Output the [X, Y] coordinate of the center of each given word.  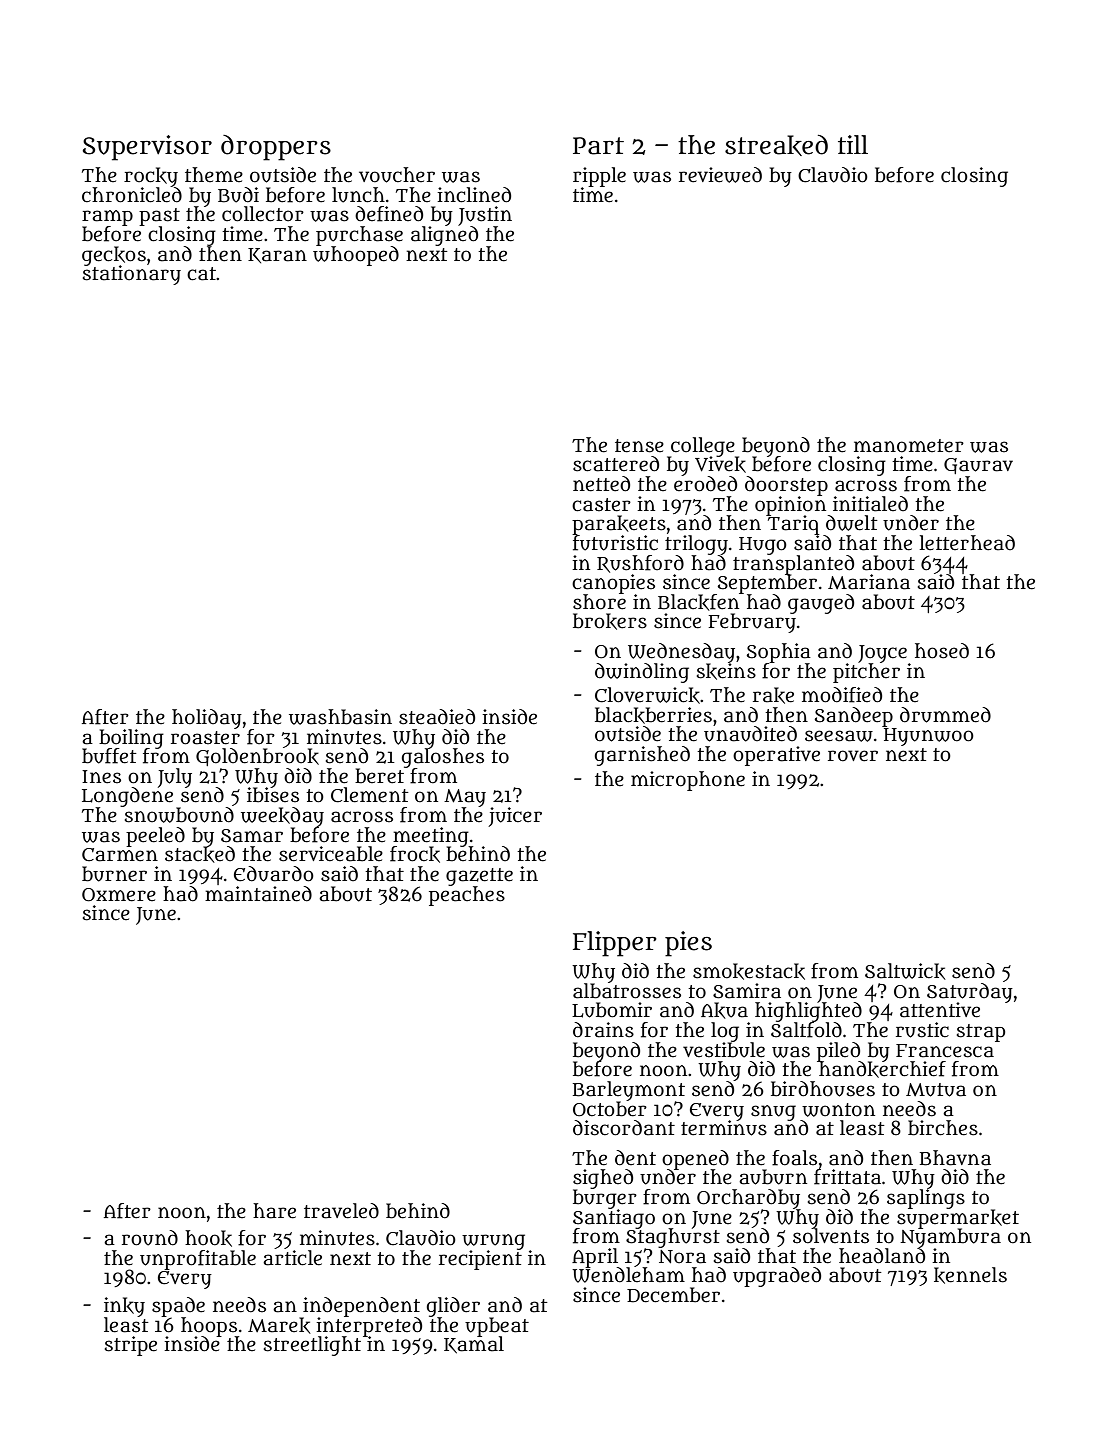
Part [598, 146]
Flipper [615, 944]
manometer [909, 446]
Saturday [970, 992]
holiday [207, 719]
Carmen [120, 855]
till [853, 144]
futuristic [615, 543]
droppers [276, 148]
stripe [131, 1346]
